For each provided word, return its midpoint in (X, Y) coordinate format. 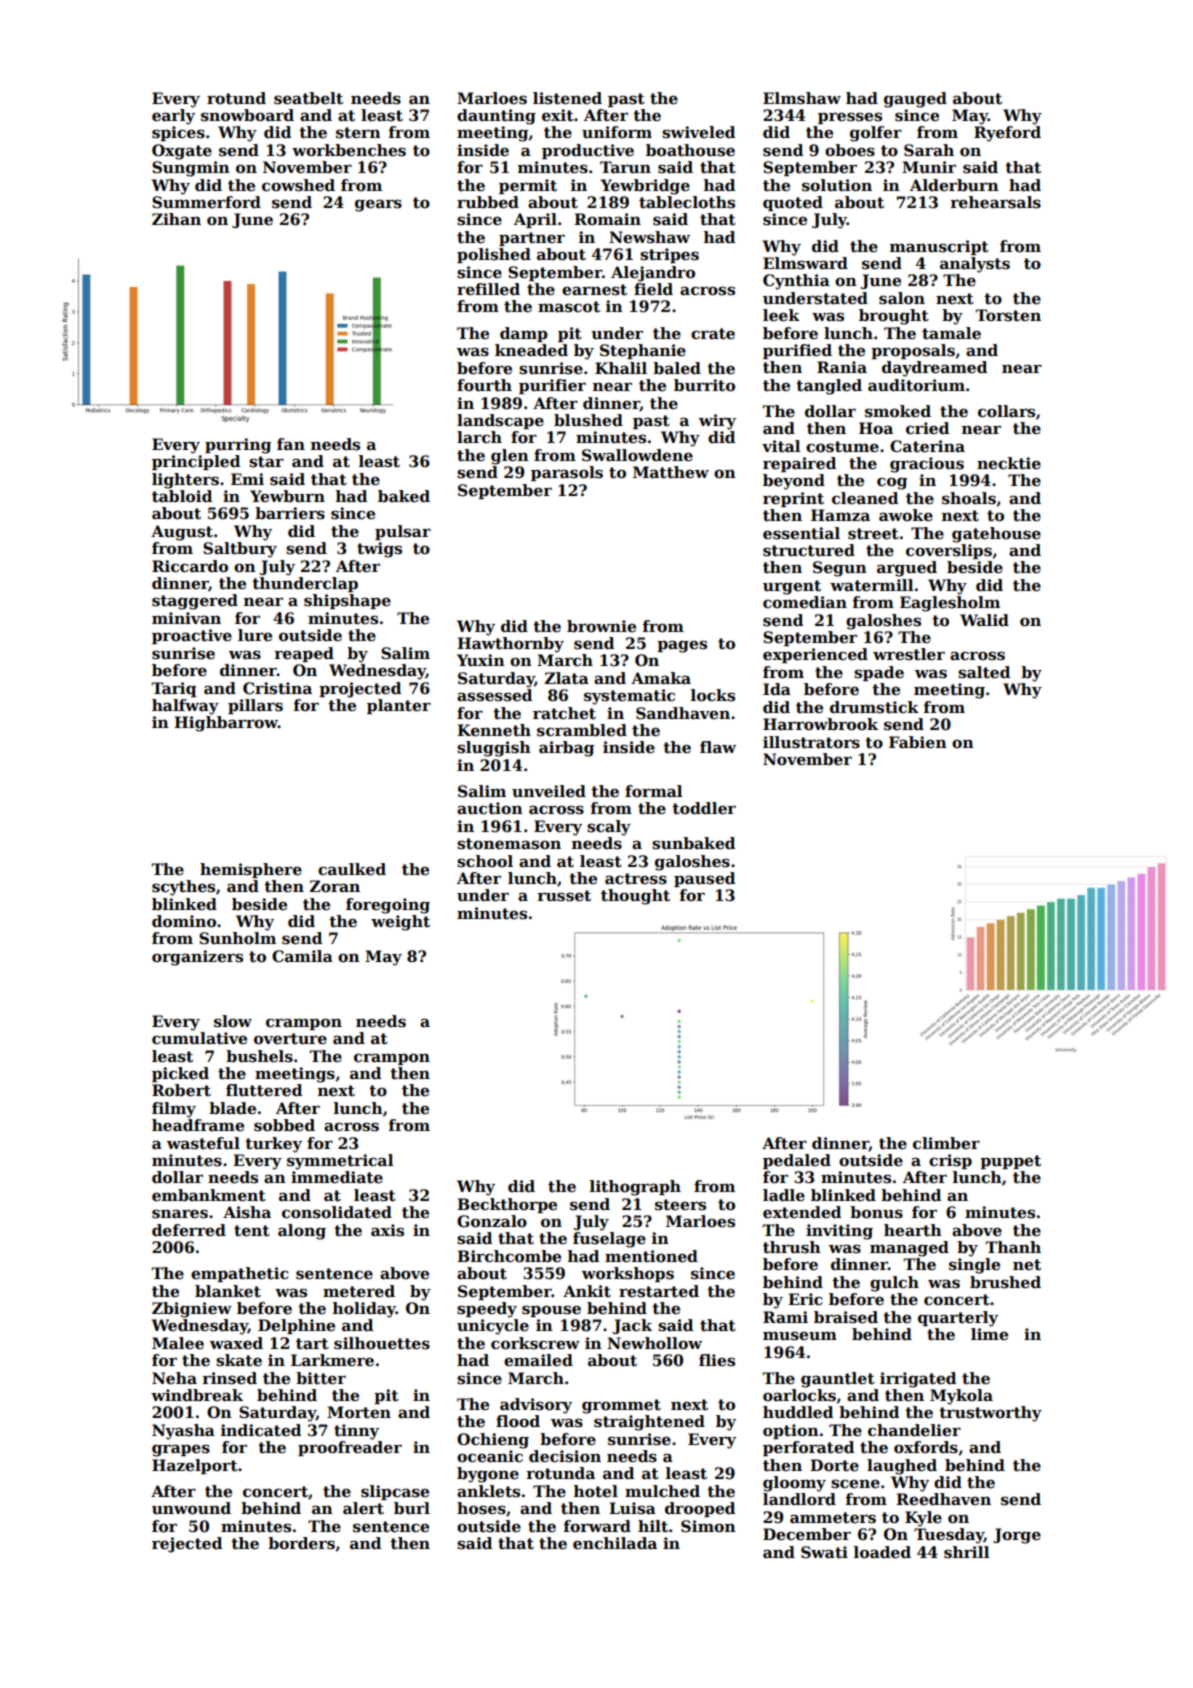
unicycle (493, 1327)
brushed (1005, 1282)
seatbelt (308, 98)
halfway (185, 707)
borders (301, 1543)
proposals (913, 351)
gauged (915, 100)
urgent (792, 587)
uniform (617, 132)
